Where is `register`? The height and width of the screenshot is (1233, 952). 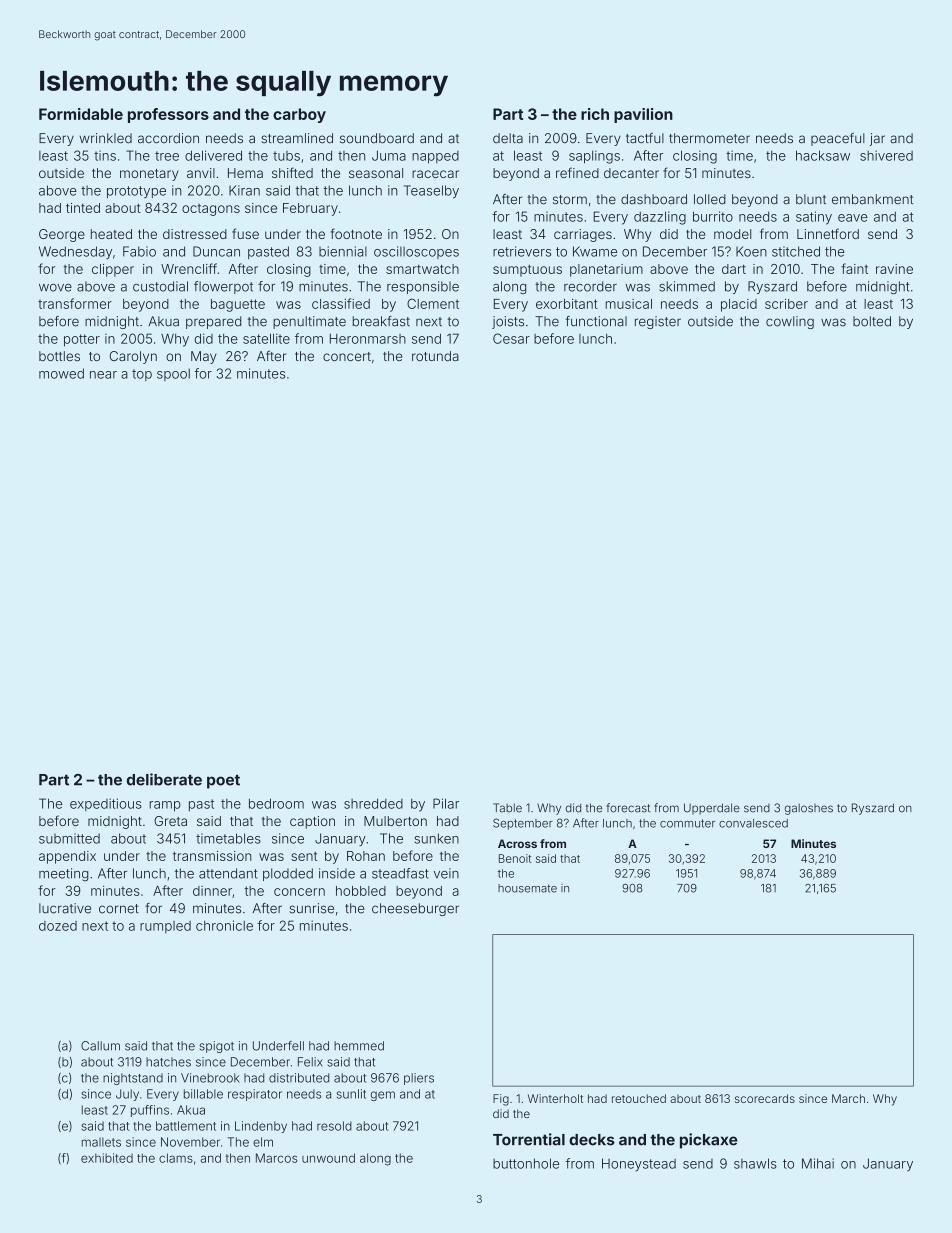
register is located at coordinates (658, 322).
